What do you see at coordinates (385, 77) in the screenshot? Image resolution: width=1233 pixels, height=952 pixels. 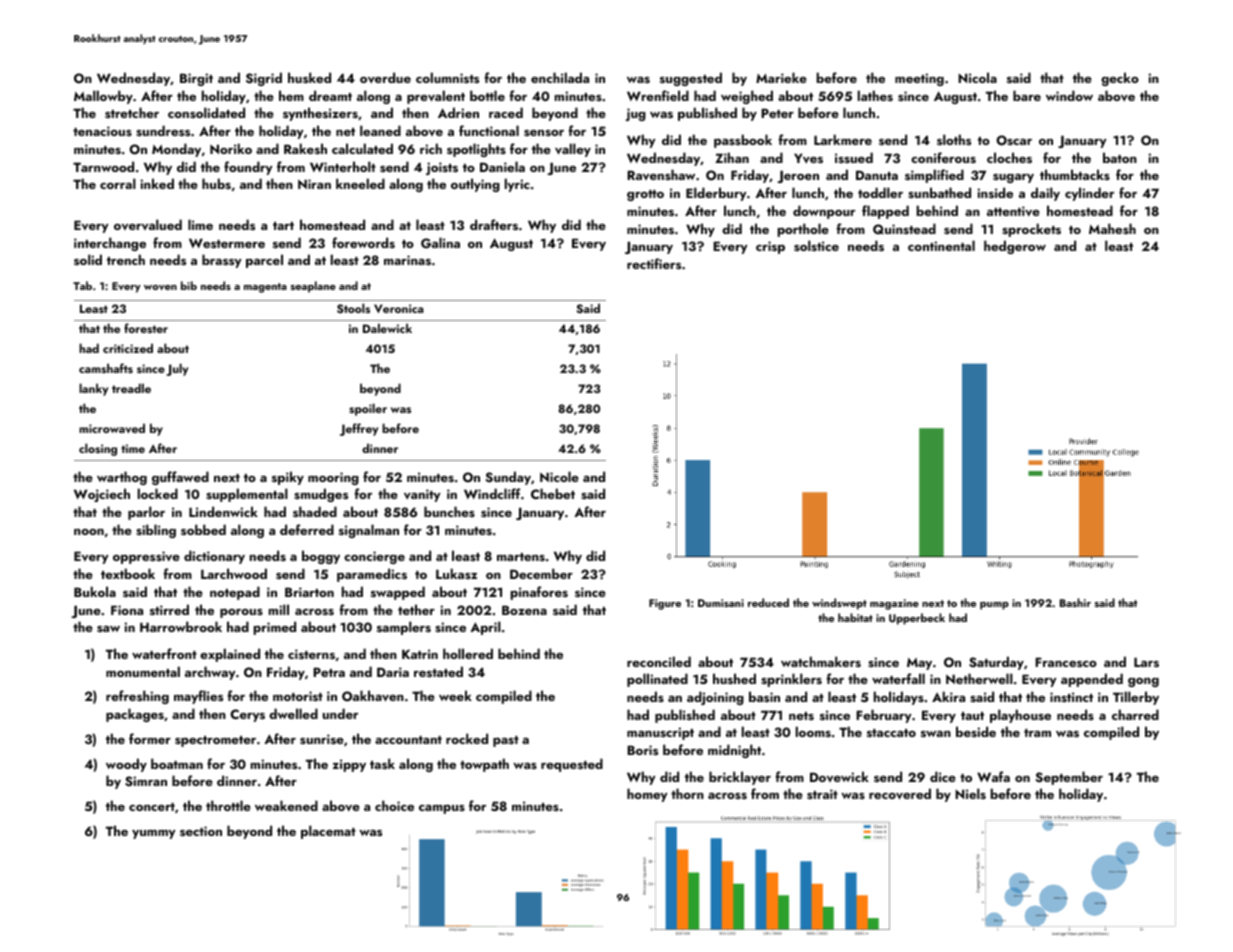 I see `overdue` at bounding box center [385, 77].
